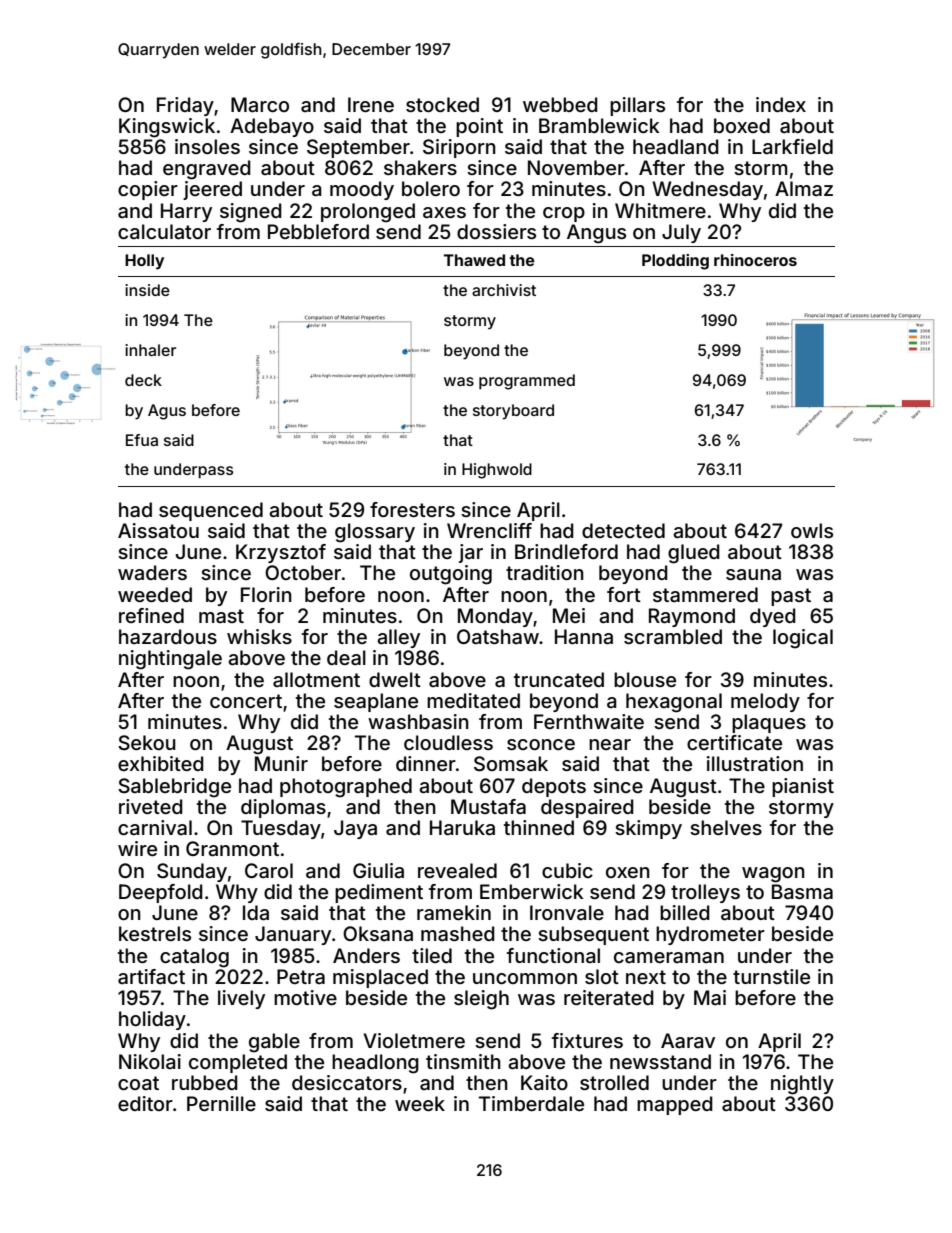  What do you see at coordinates (145, 1103) in the image?
I see `editor` at bounding box center [145, 1103].
